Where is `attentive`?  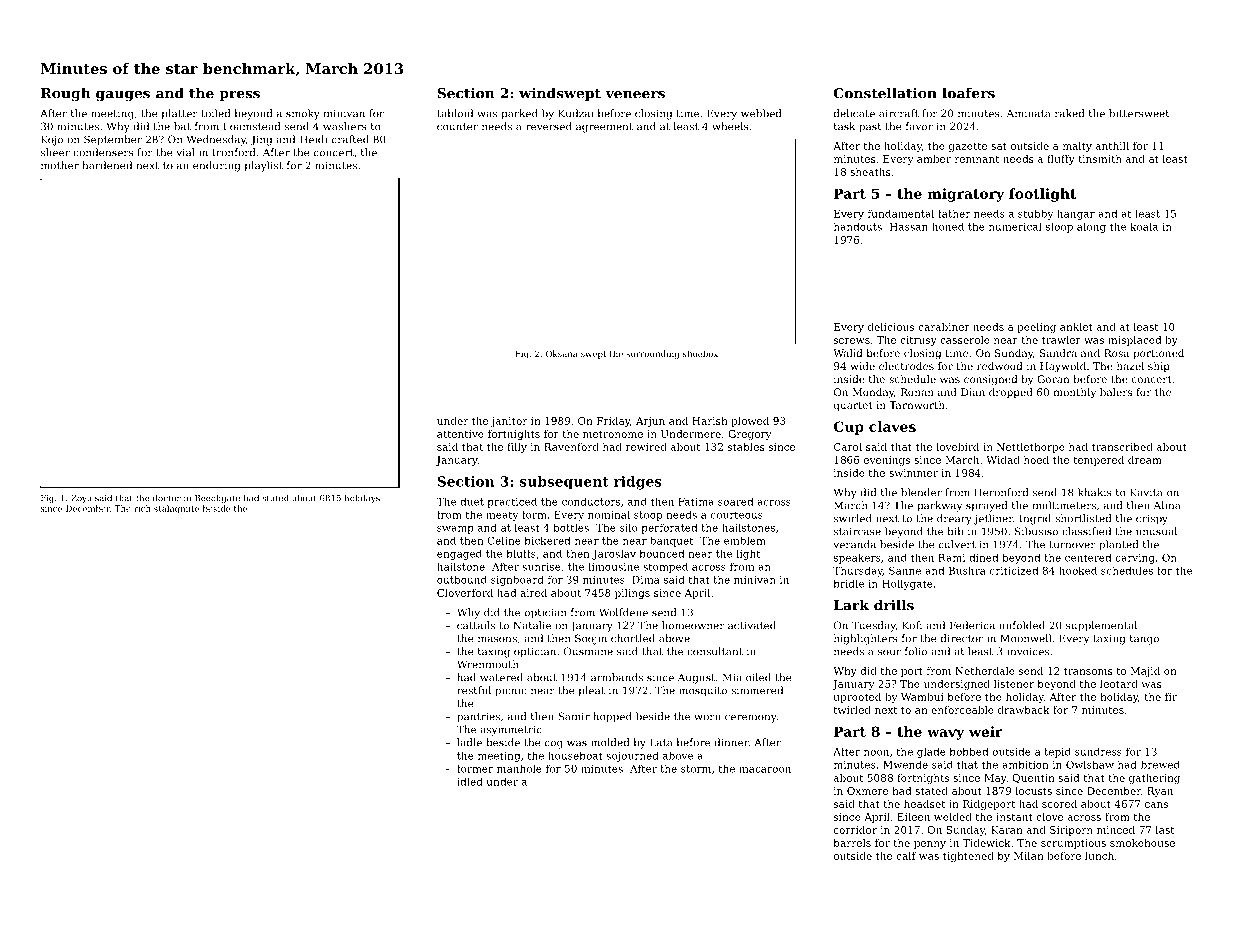
attentive is located at coordinates (460, 434).
